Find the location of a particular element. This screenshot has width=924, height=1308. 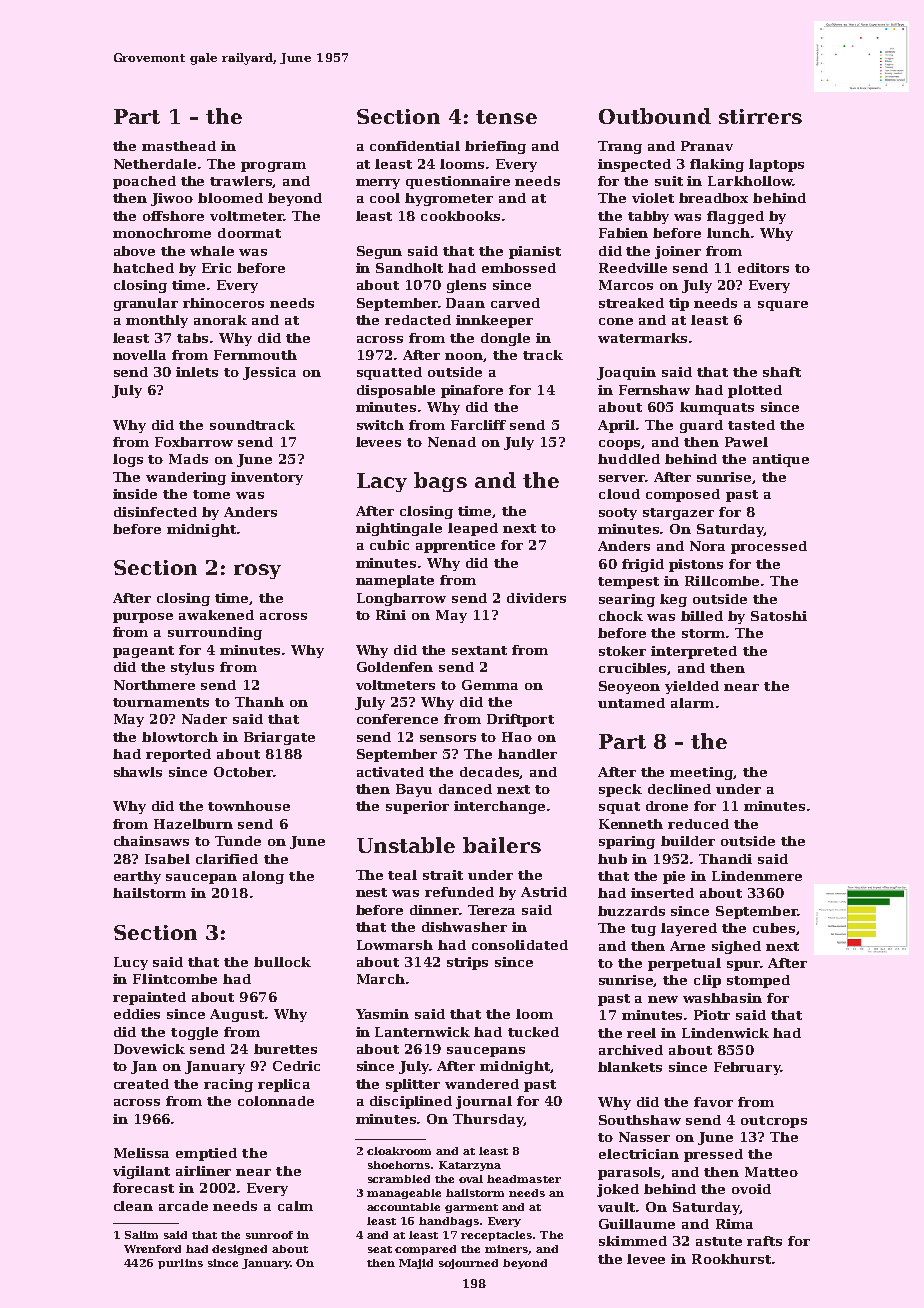

inventory is located at coordinates (267, 478).
